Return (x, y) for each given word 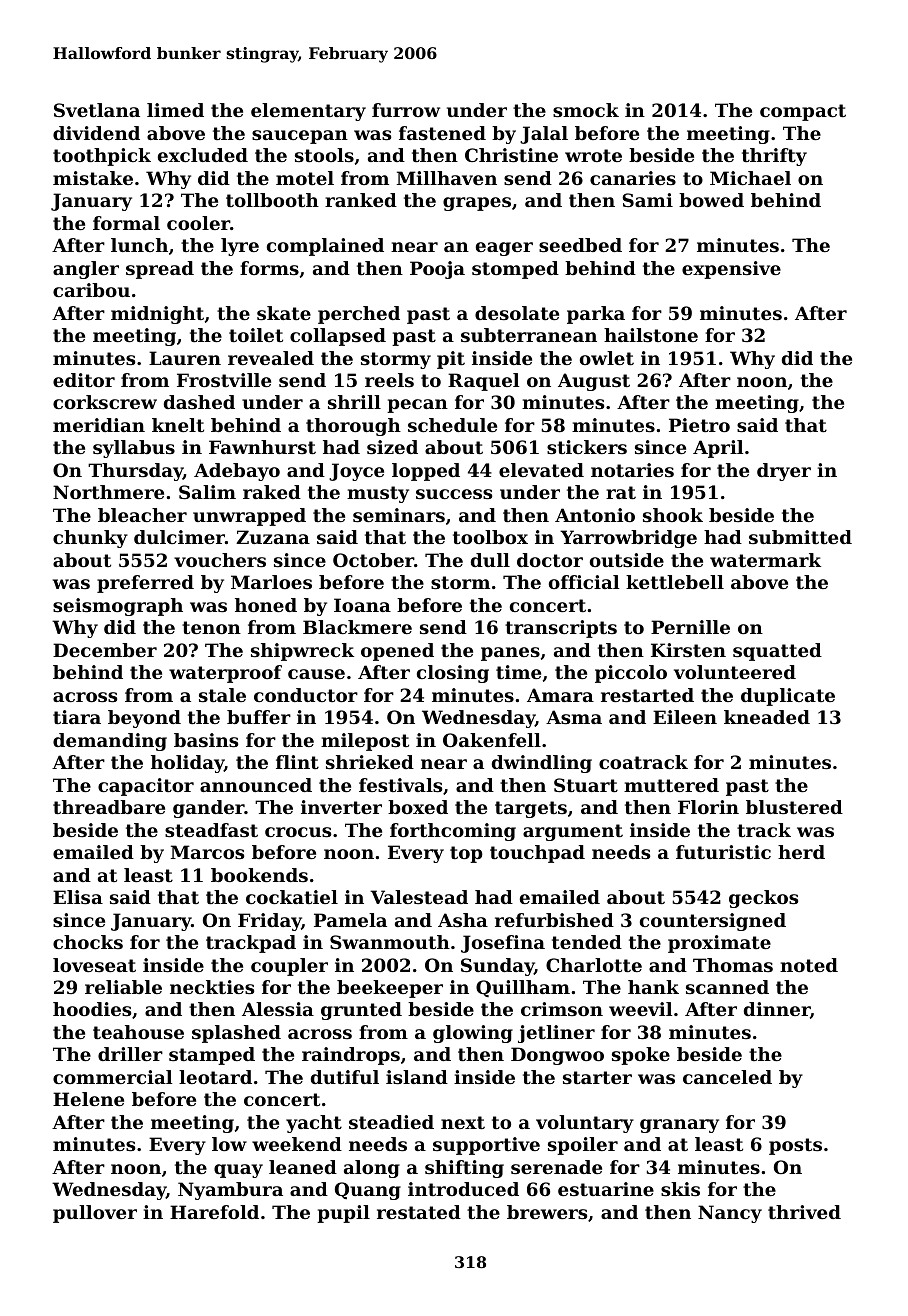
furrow (406, 110)
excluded (203, 155)
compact (803, 112)
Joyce (356, 472)
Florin (708, 807)
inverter (341, 807)
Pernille (690, 627)
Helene (88, 1099)
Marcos (207, 852)
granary (679, 1126)
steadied (391, 1122)
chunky (90, 539)
